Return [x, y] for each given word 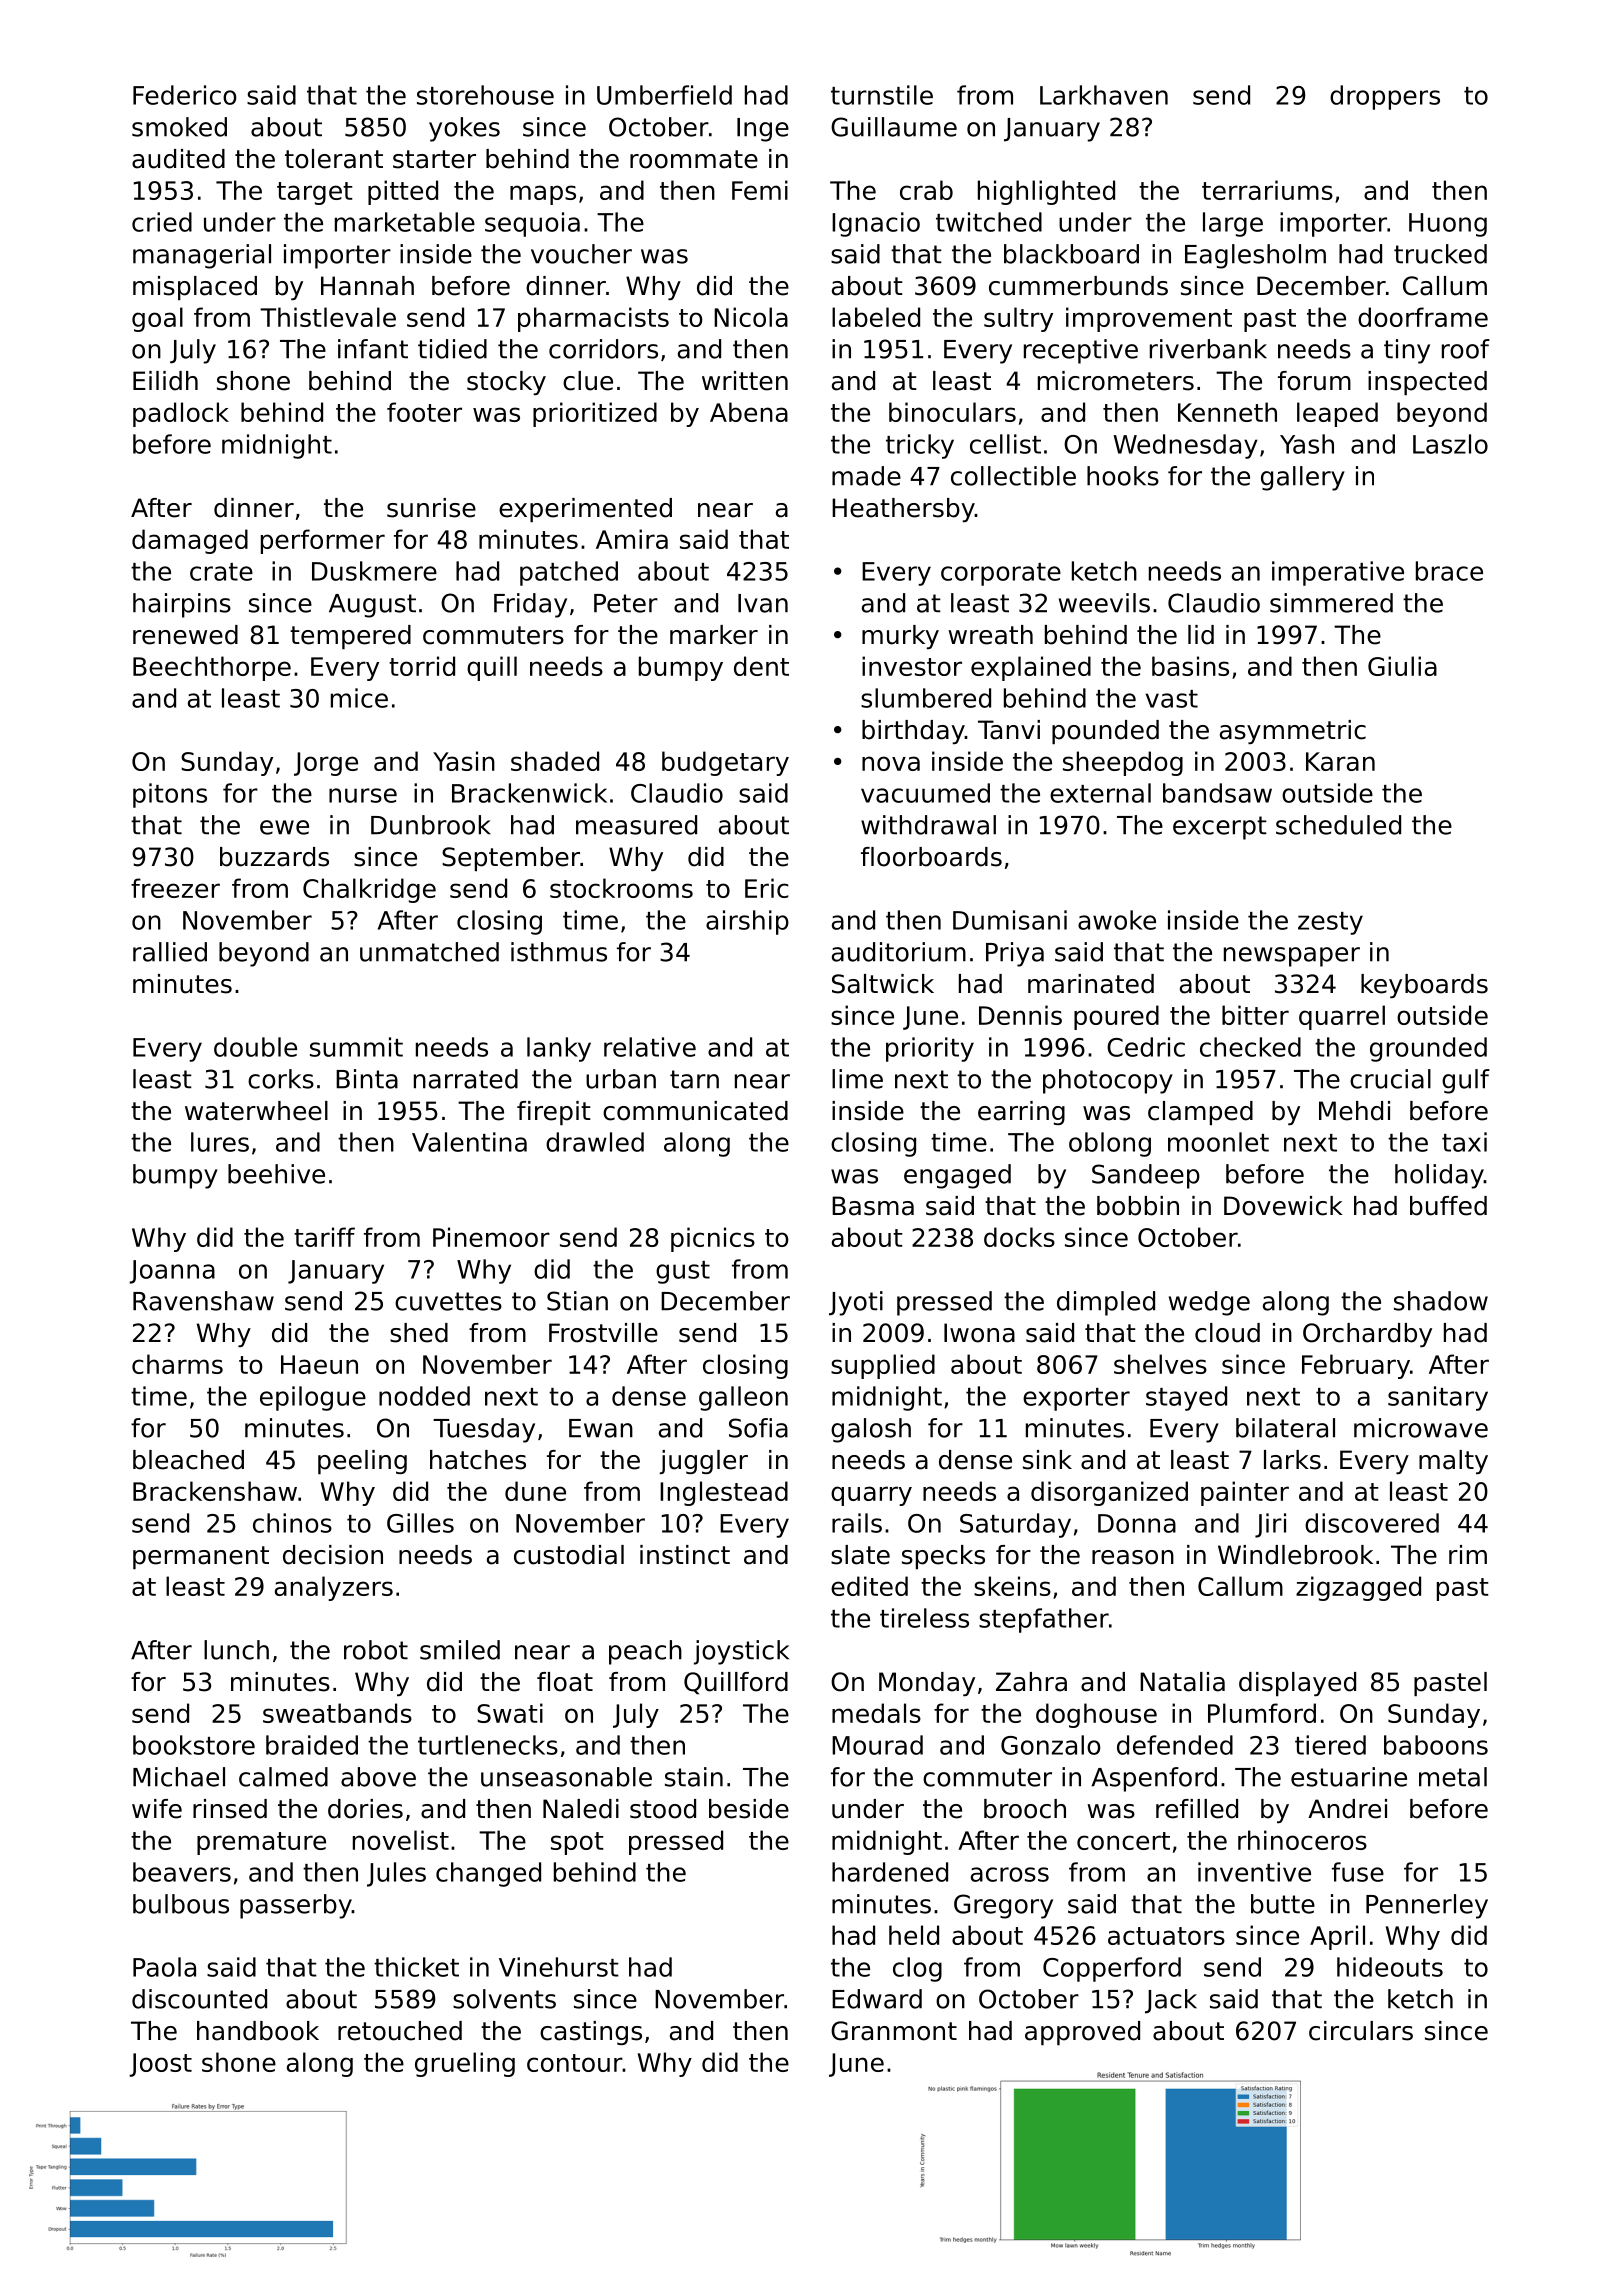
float [565, 1682]
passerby [296, 1906]
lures [220, 1142]
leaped [1337, 414]
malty [1453, 1462]
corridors [603, 349]
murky [900, 637]
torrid [422, 666]
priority [930, 1049]
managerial [202, 256]
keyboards [1424, 986]
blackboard [1071, 254]
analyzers [334, 1588]
